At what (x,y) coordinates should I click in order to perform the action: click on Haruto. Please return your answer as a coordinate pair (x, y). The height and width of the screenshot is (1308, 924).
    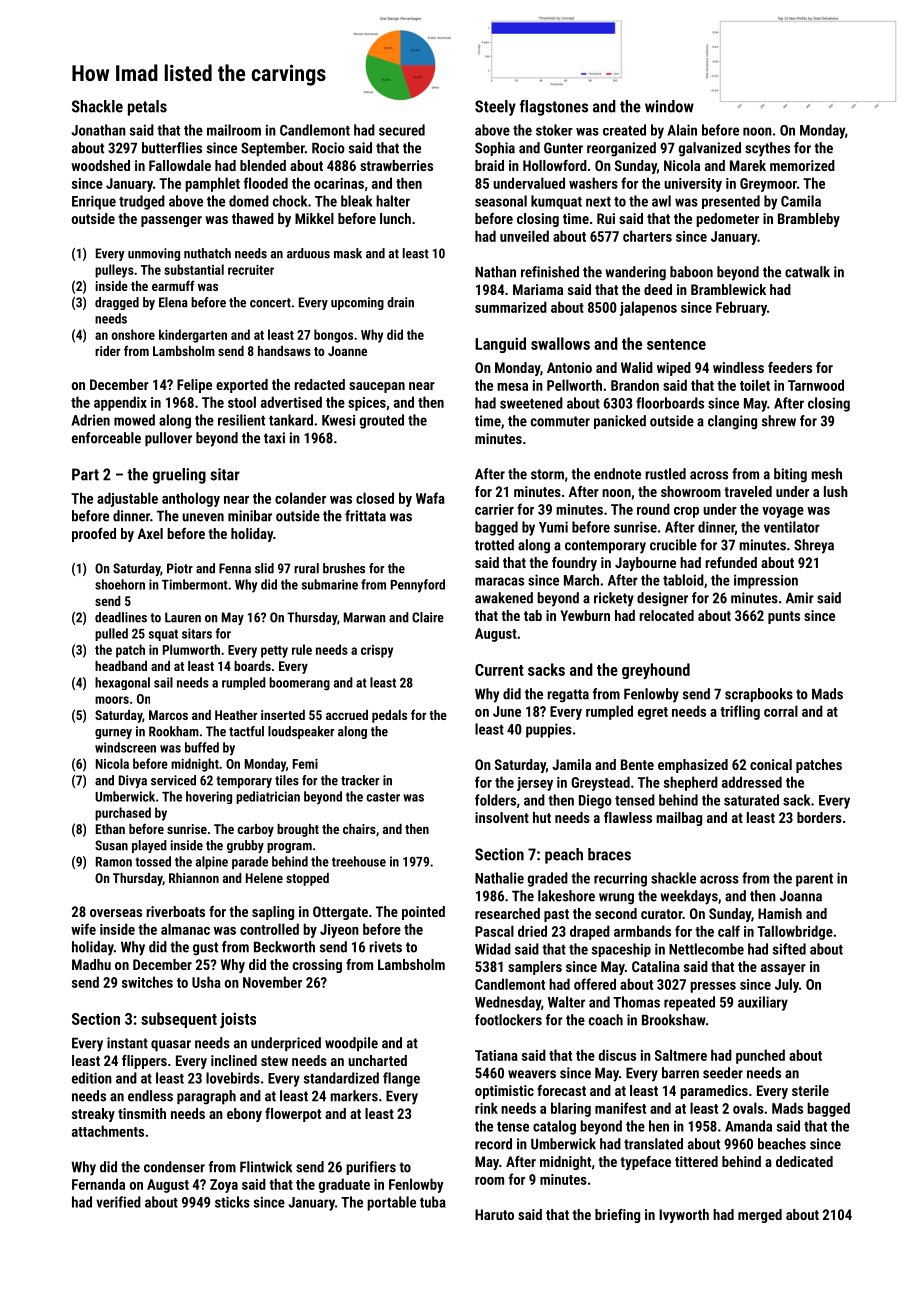
    Looking at the image, I should click on (494, 1214).
